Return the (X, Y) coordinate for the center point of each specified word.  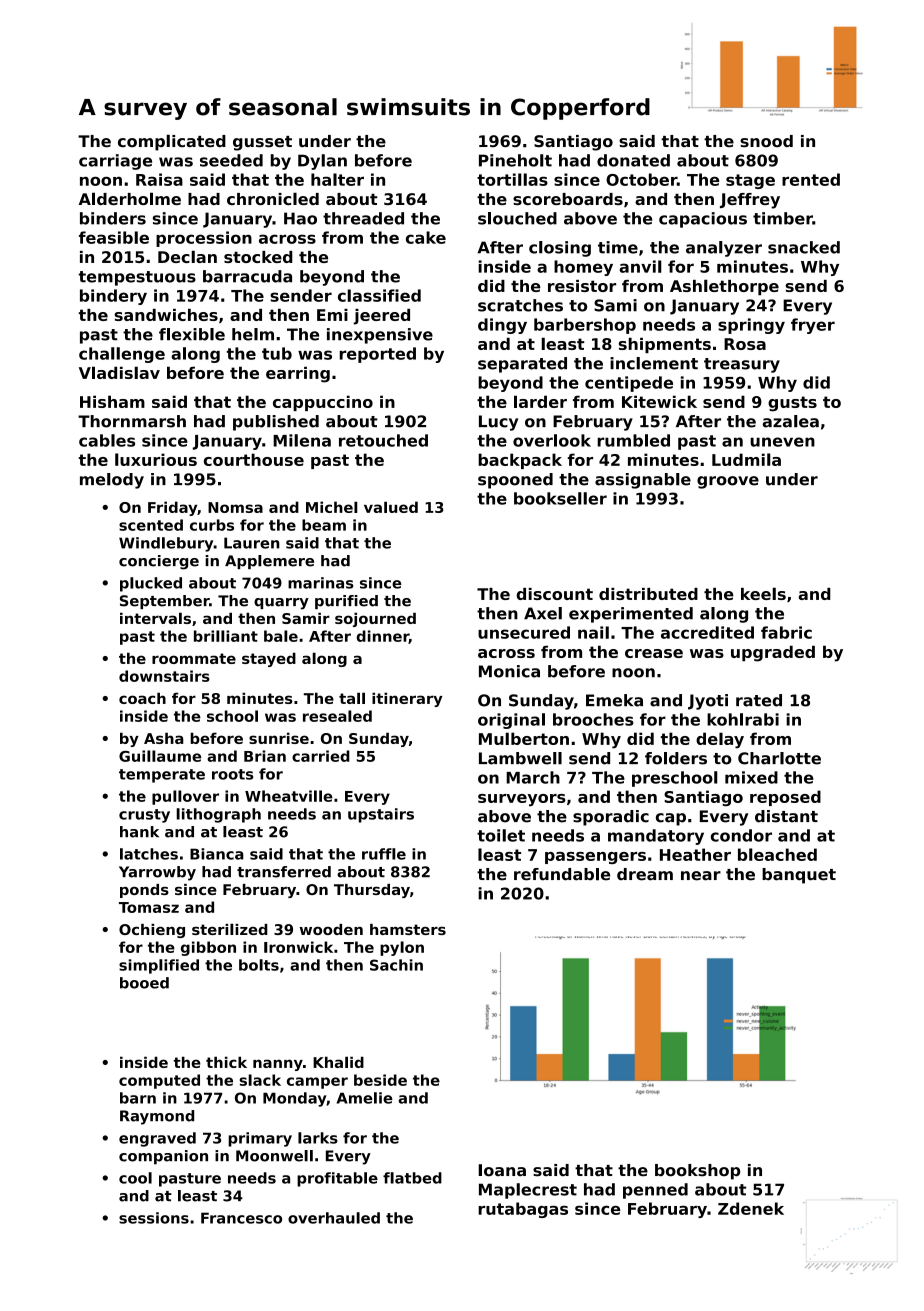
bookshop (697, 1172)
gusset (262, 143)
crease (654, 653)
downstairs (164, 676)
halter (337, 179)
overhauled (334, 1218)
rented (811, 179)
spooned (515, 481)
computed (159, 1081)
